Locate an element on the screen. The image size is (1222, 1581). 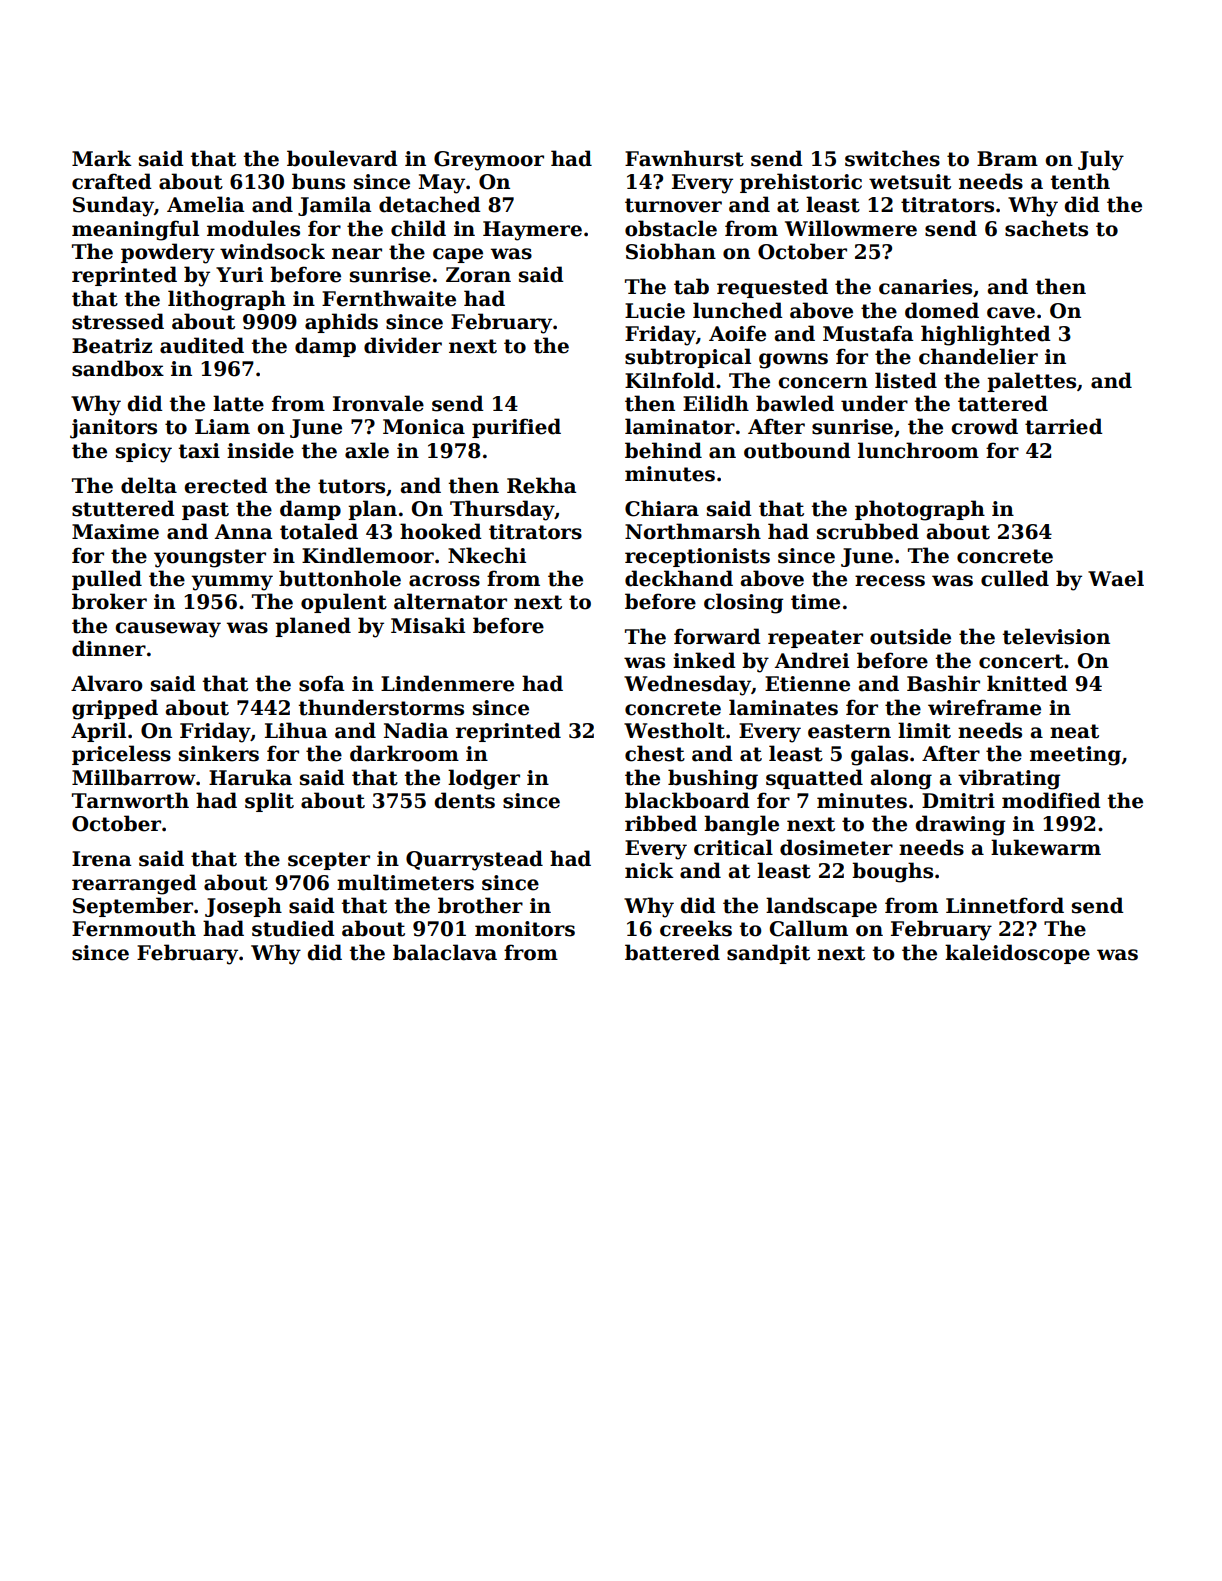
audited is located at coordinates (202, 345).
